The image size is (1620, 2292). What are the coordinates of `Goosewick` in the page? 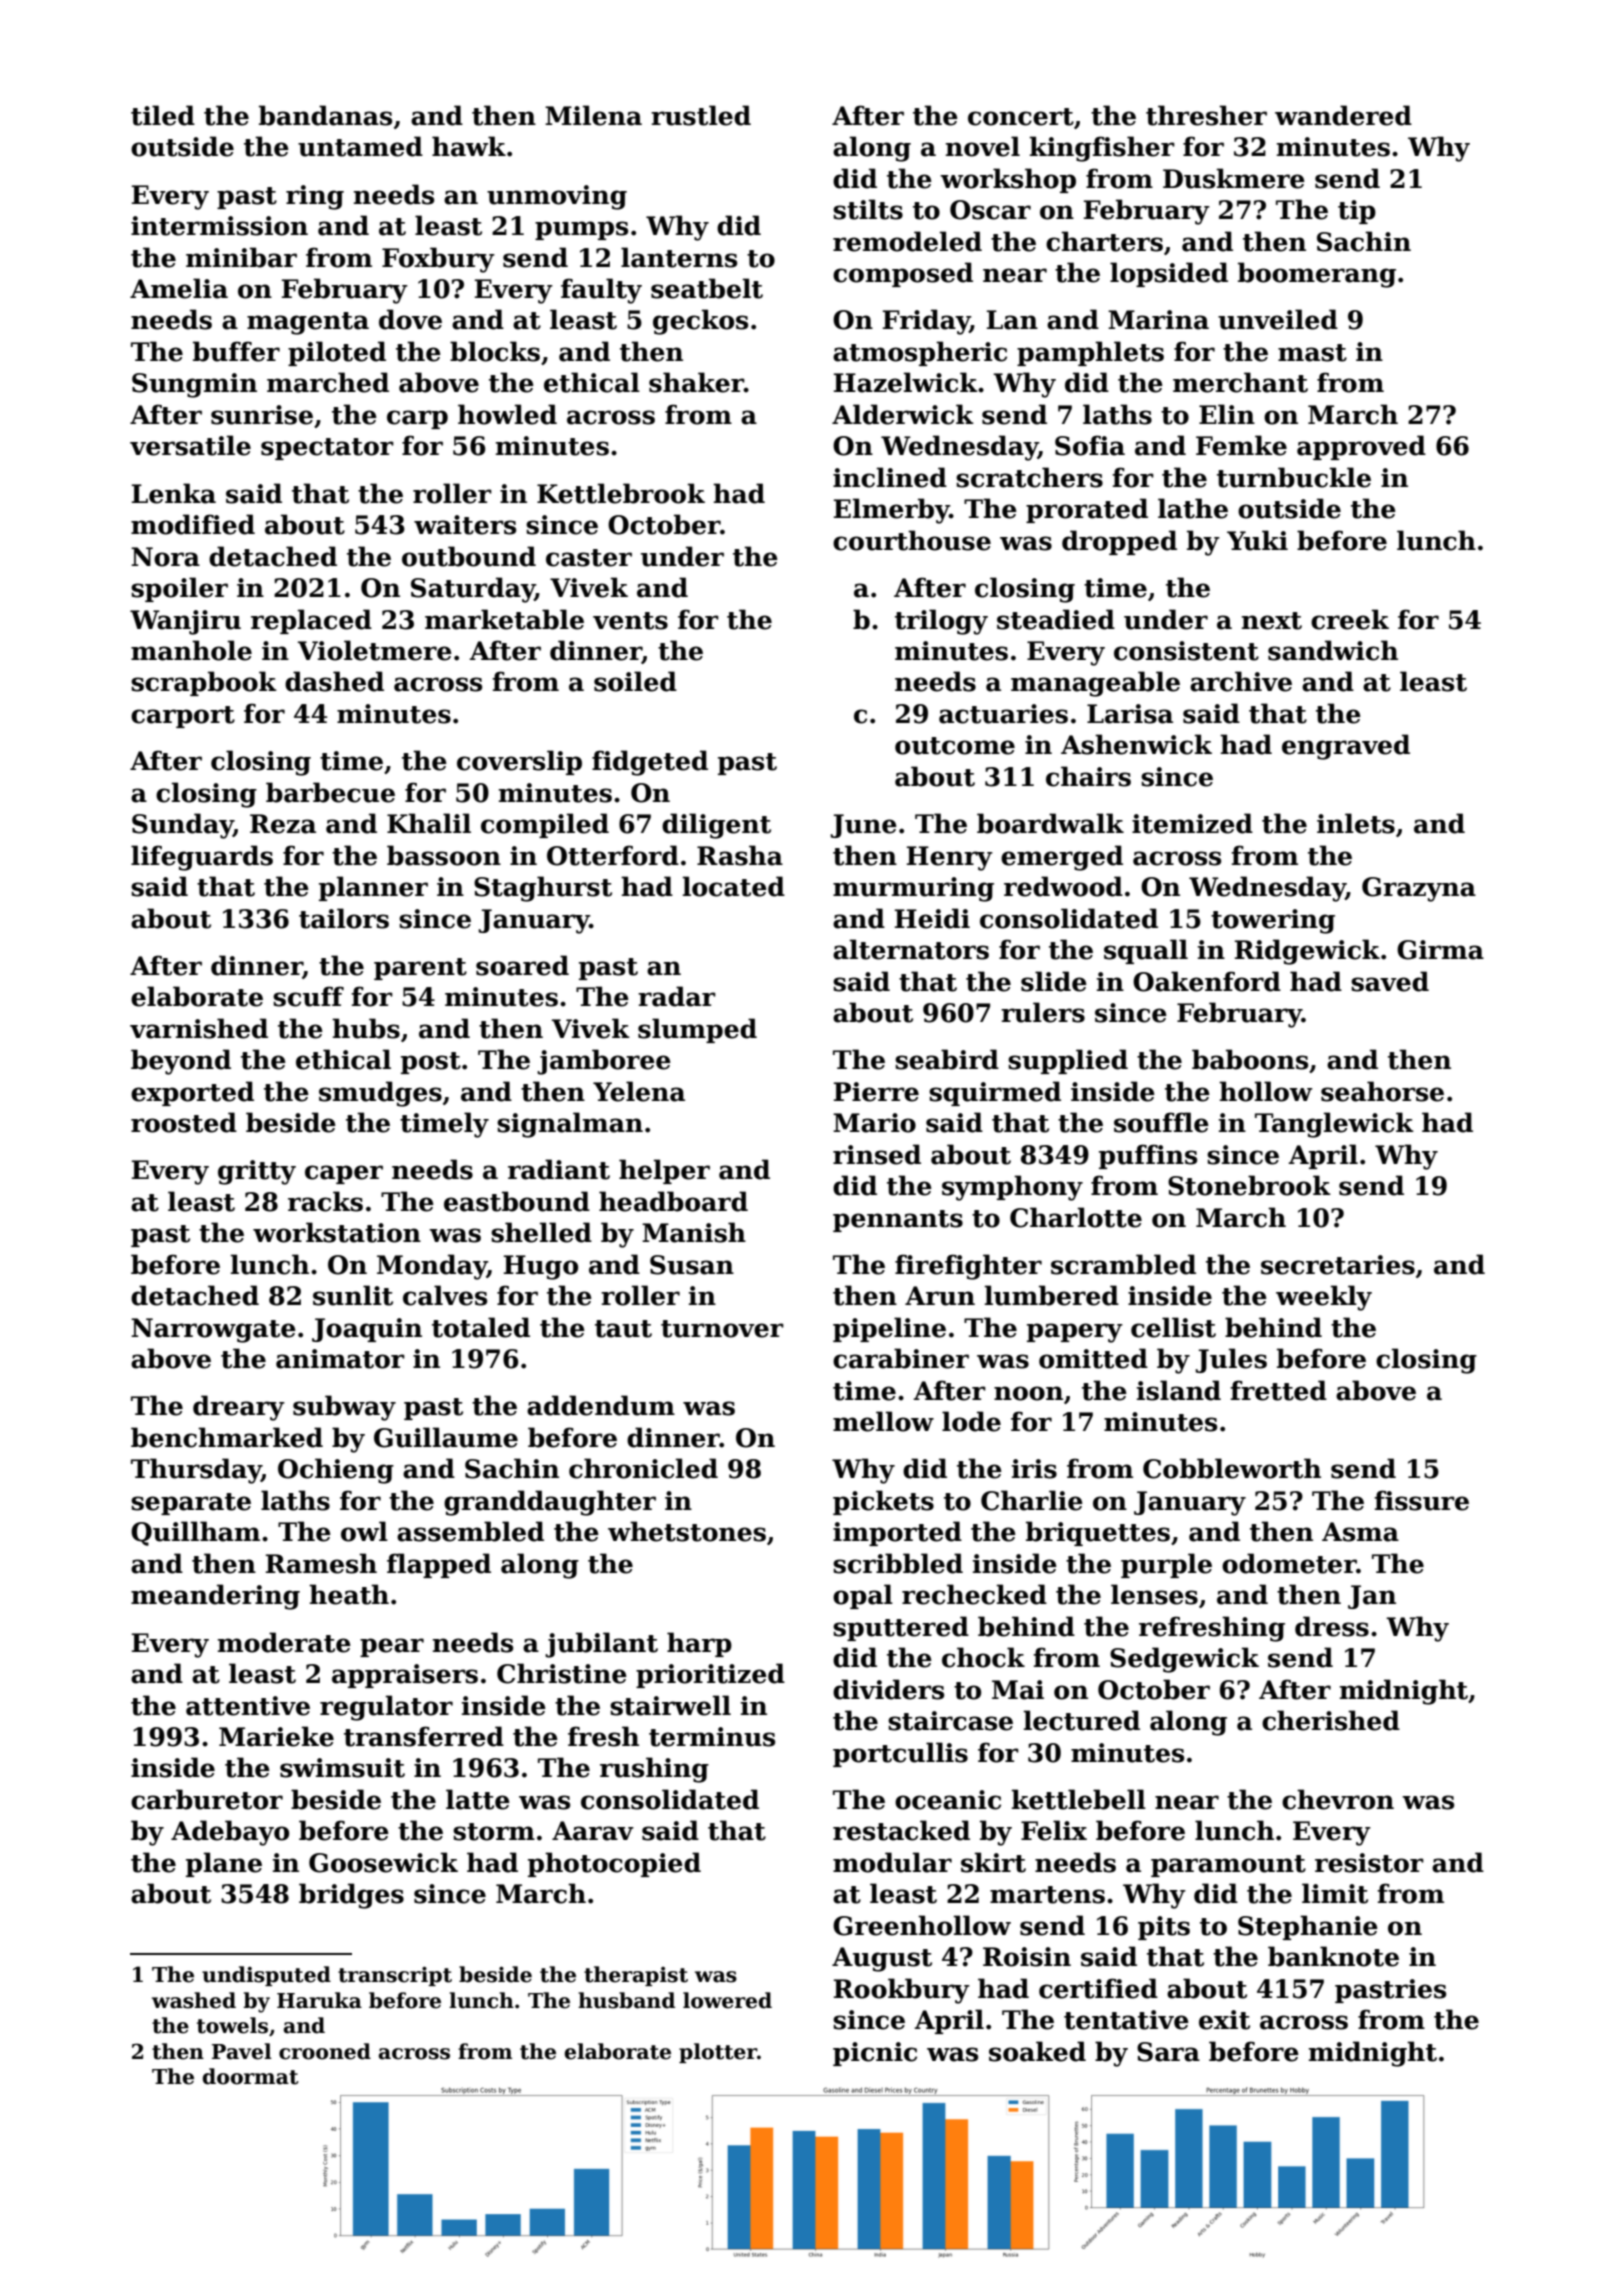 It's located at (383, 1862).
